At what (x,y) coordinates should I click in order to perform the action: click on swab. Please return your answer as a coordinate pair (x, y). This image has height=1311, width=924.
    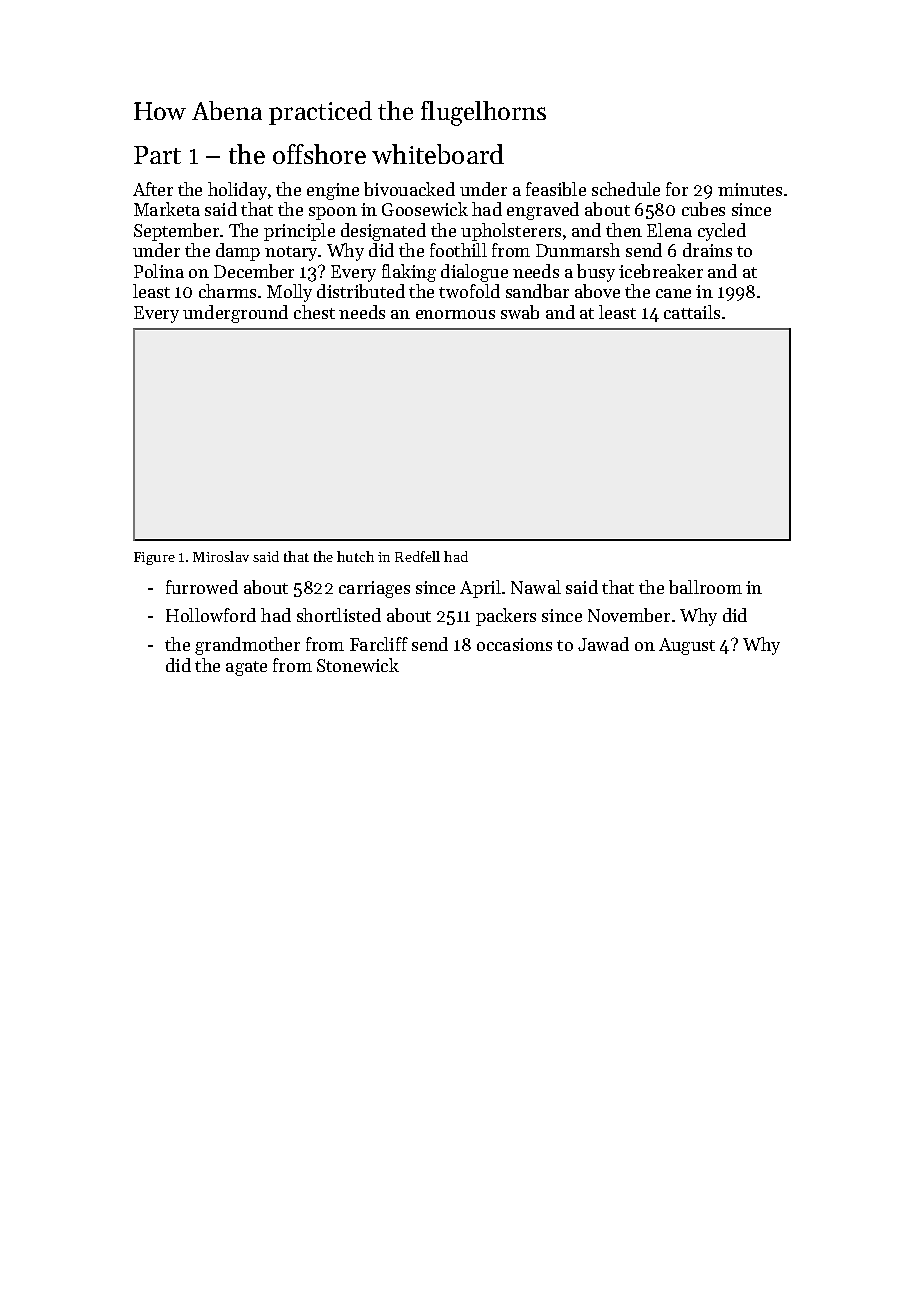
    Looking at the image, I should click on (520, 312).
